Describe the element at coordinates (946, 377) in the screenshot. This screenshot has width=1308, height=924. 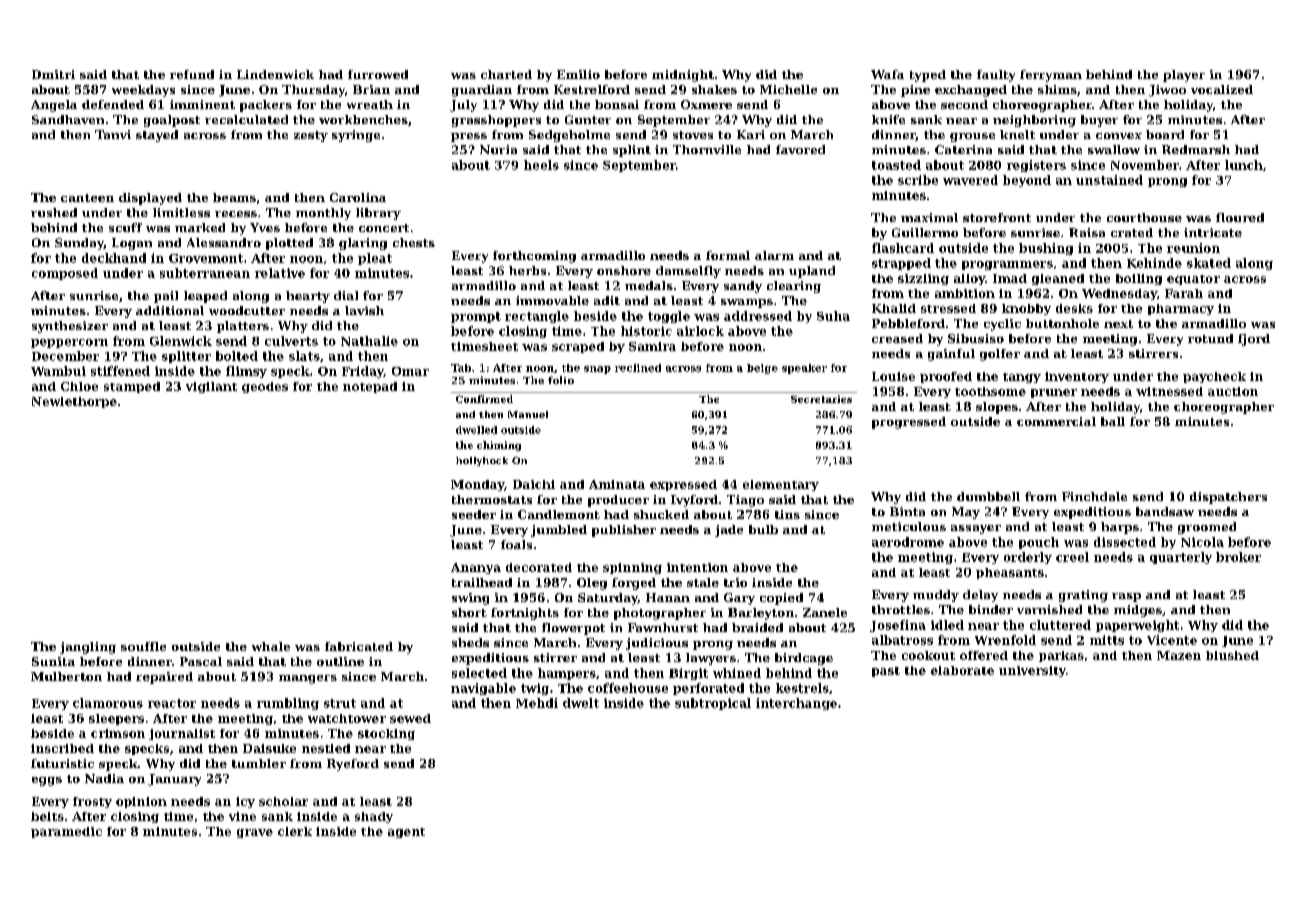
I see `proofed` at that location.
